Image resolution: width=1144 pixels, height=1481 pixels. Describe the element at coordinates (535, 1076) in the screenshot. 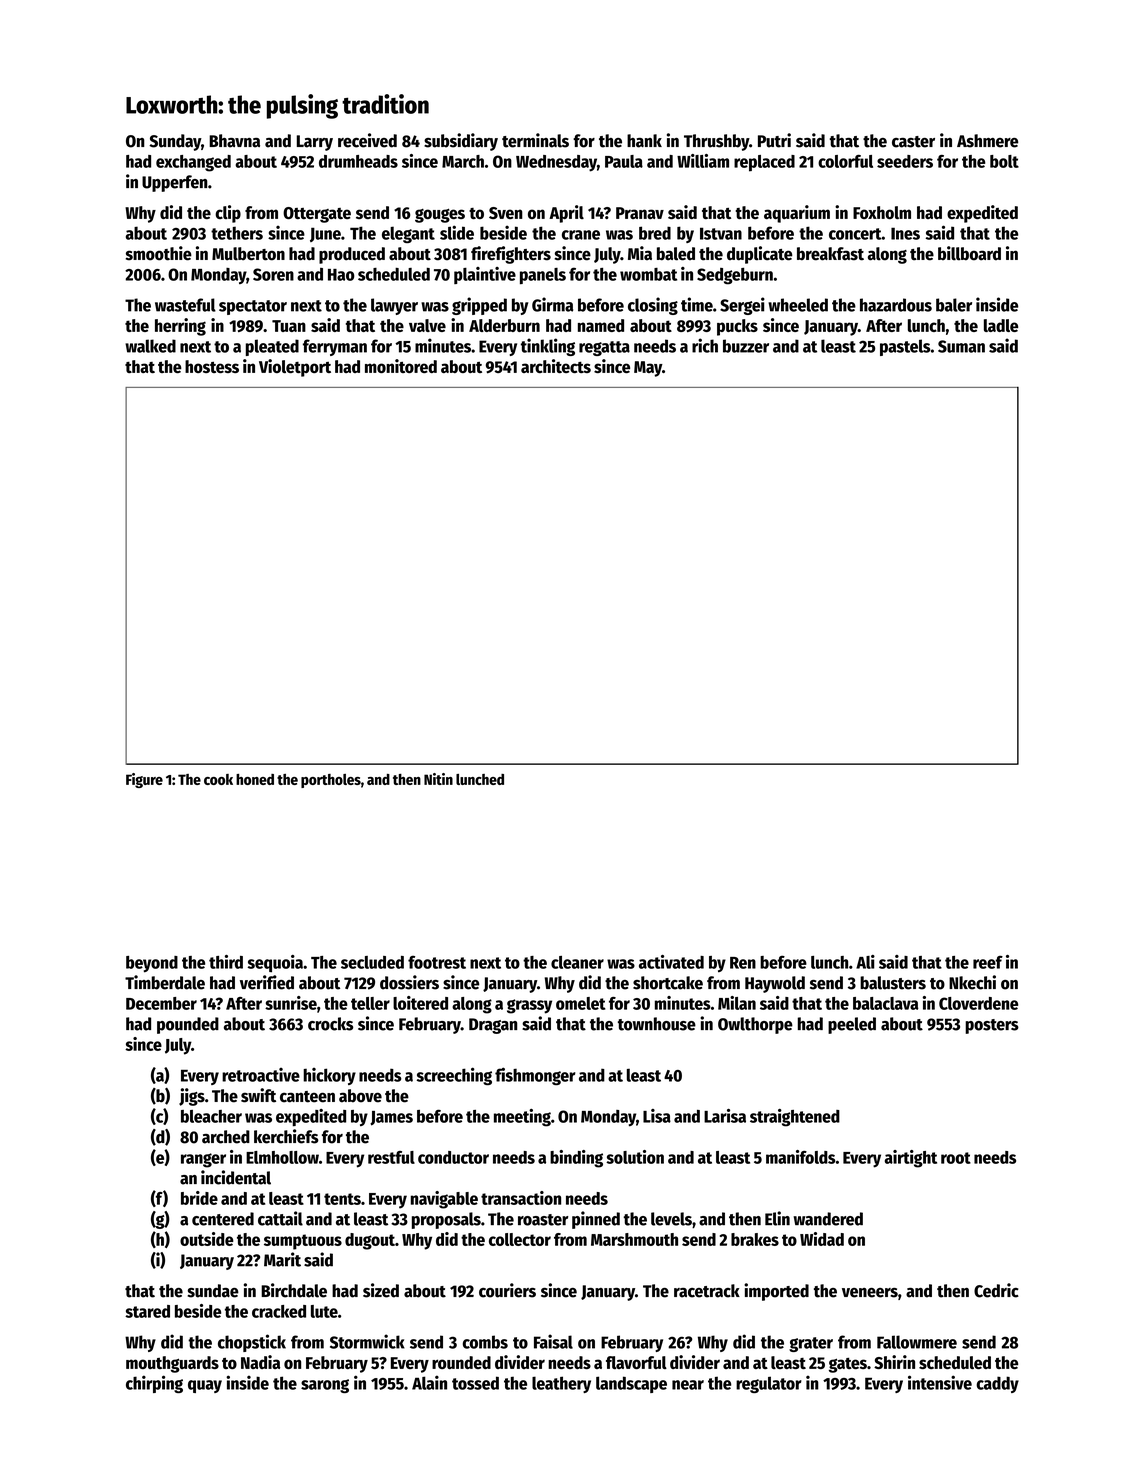

I see `fishmonger` at that location.
